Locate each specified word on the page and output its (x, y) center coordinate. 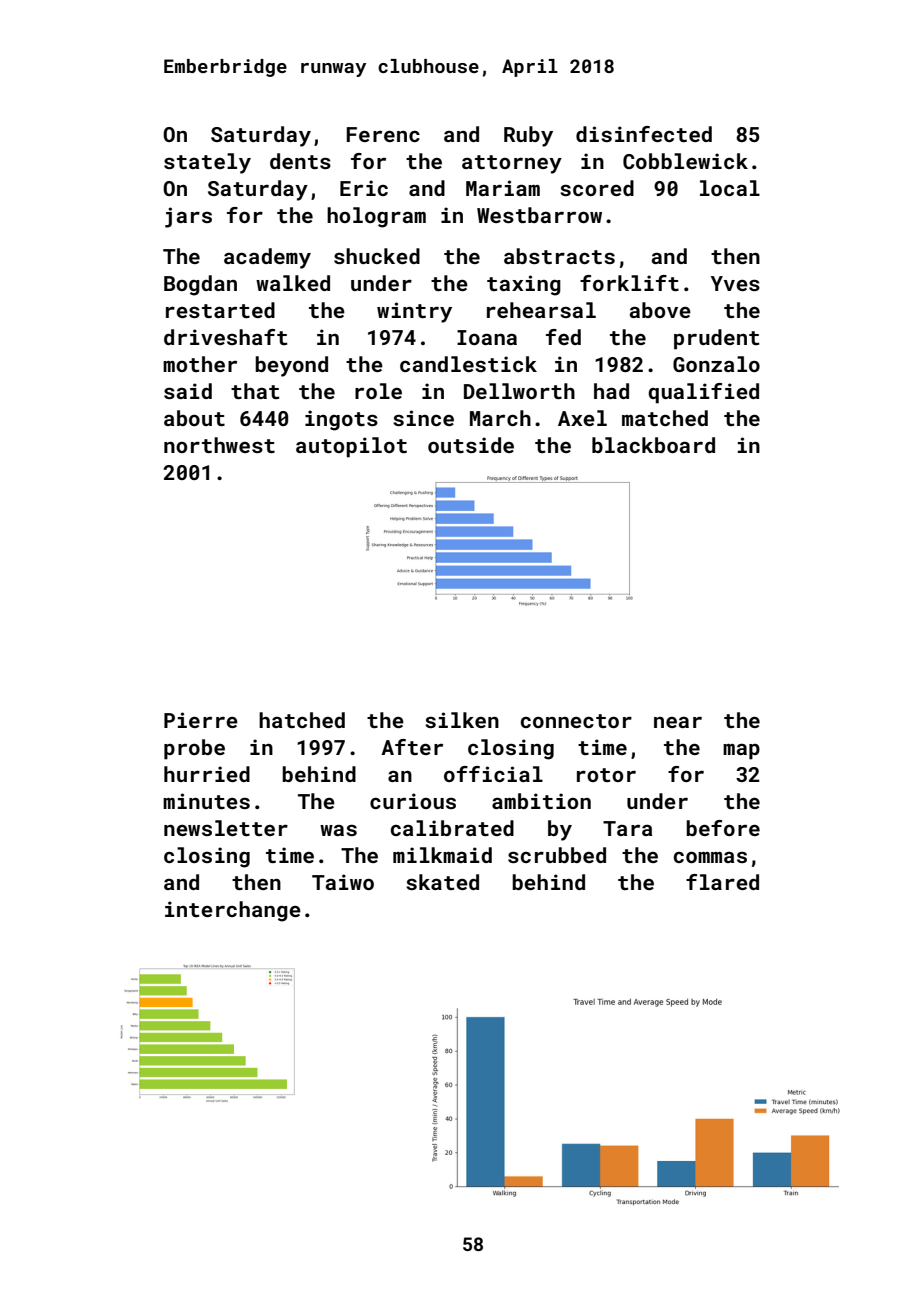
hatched (302, 720)
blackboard (653, 445)
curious (413, 801)
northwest (219, 445)
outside (471, 445)
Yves (735, 283)
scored (597, 188)
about (194, 418)
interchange (233, 911)
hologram (376, 217)
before (723, 828)
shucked (377, 256)
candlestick (468, 364)
